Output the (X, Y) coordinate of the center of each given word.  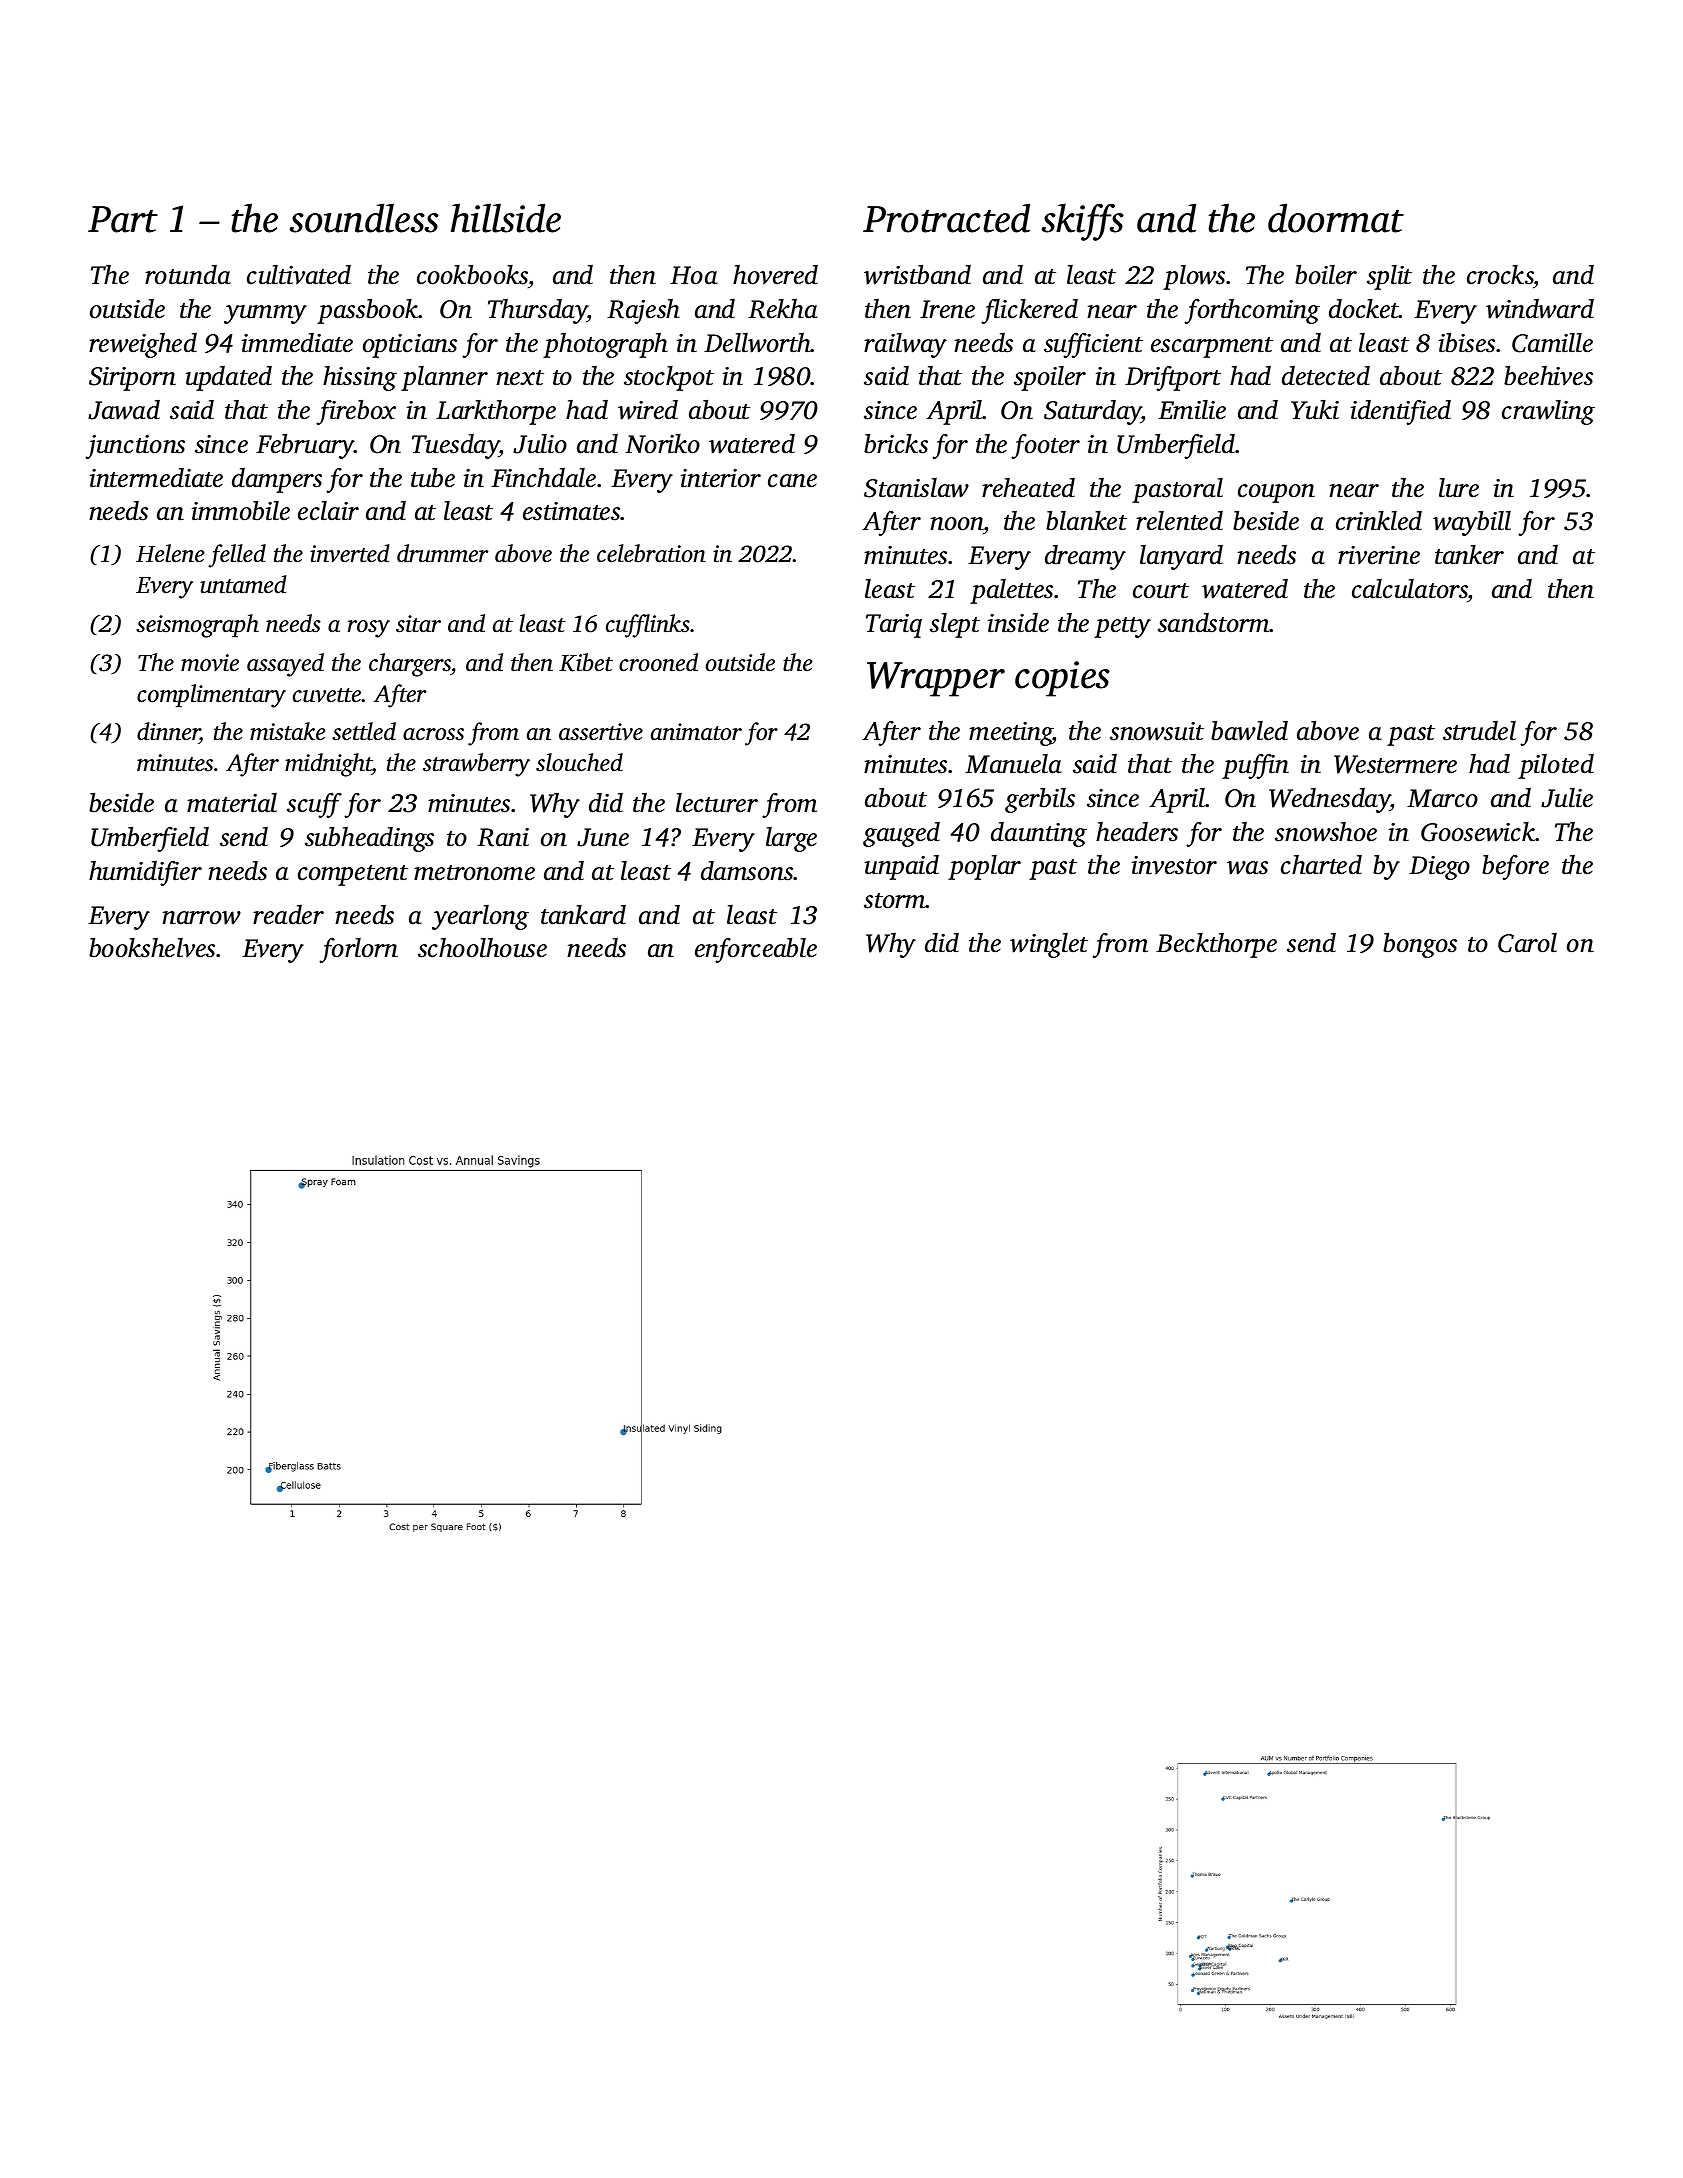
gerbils (1040, 800)
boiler (1326, 275)
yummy (265, 314)
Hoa (694, 275)
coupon (1276, 493)
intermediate (156, 478)
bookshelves (152, 948)
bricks (896, 444)
